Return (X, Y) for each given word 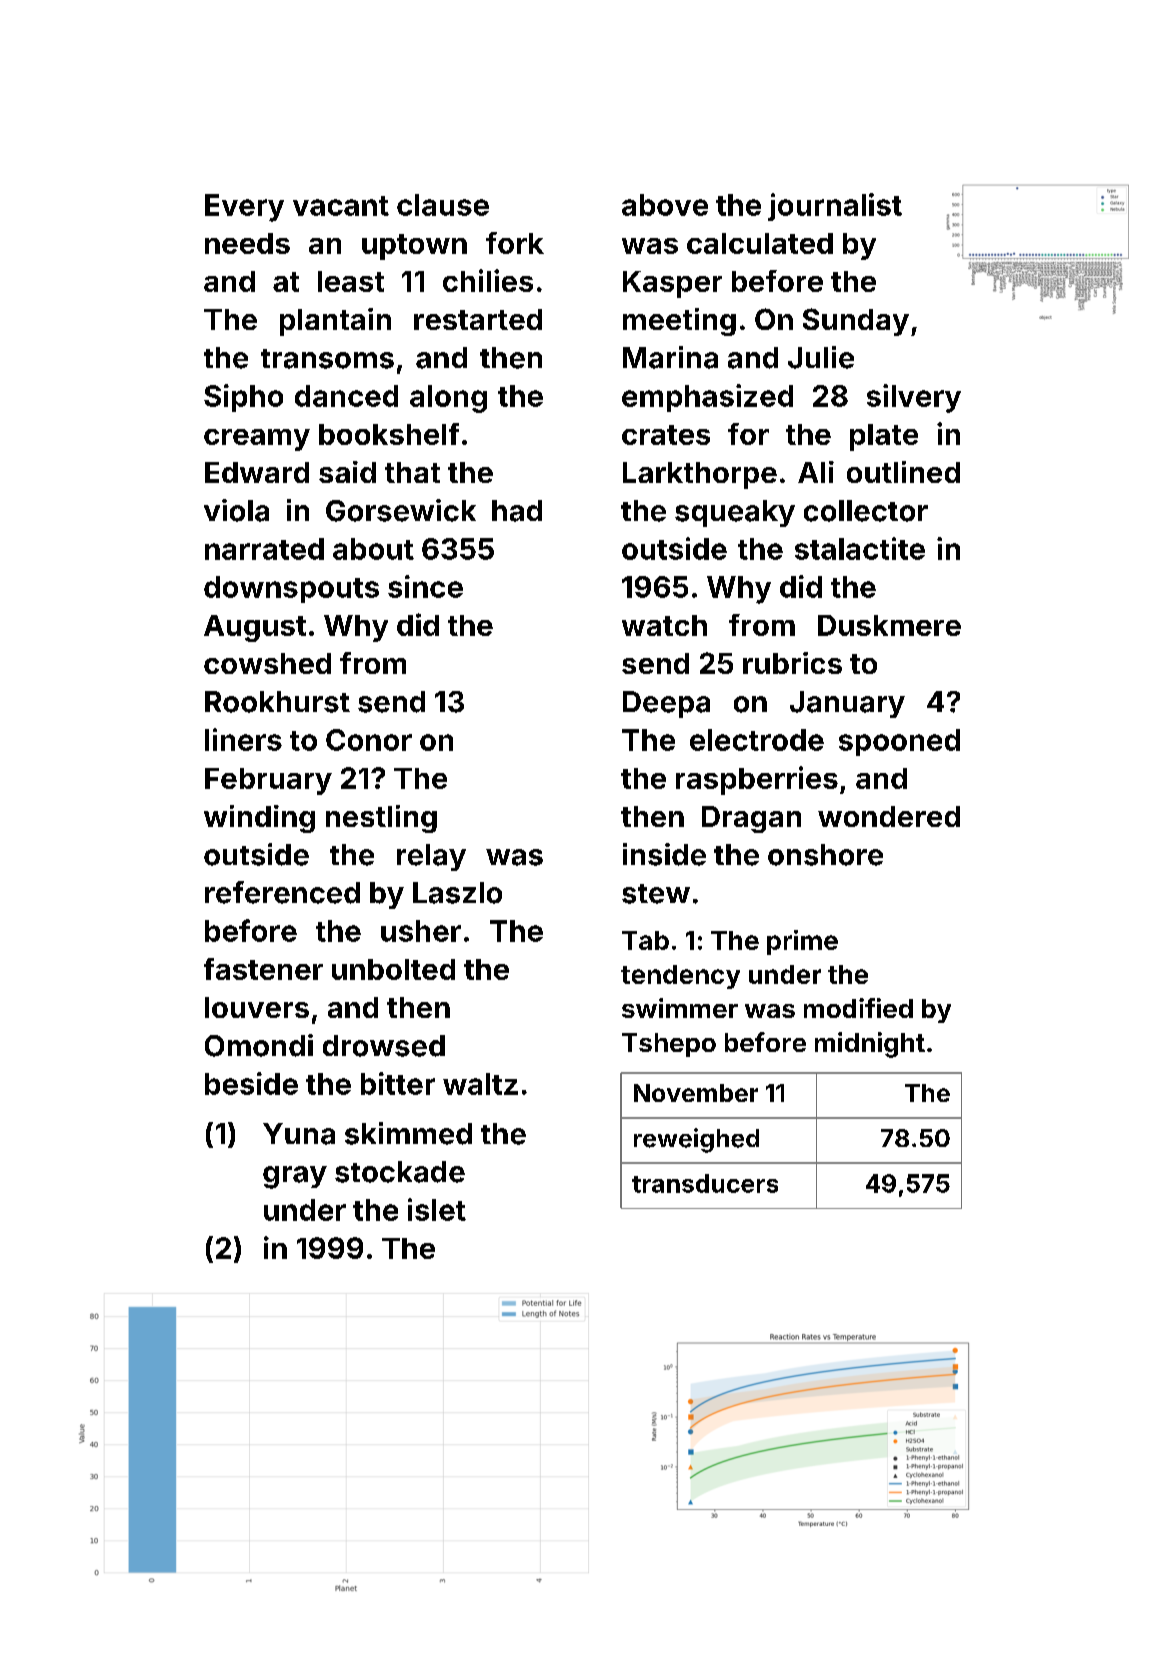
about (373, 549)
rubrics (792, 663)
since (425, 586)
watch (664, 625)
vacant (341, 206)
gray (295, 1177)
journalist (835, 207)
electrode (757, 740)
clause (443, 205)
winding (259, 819)
